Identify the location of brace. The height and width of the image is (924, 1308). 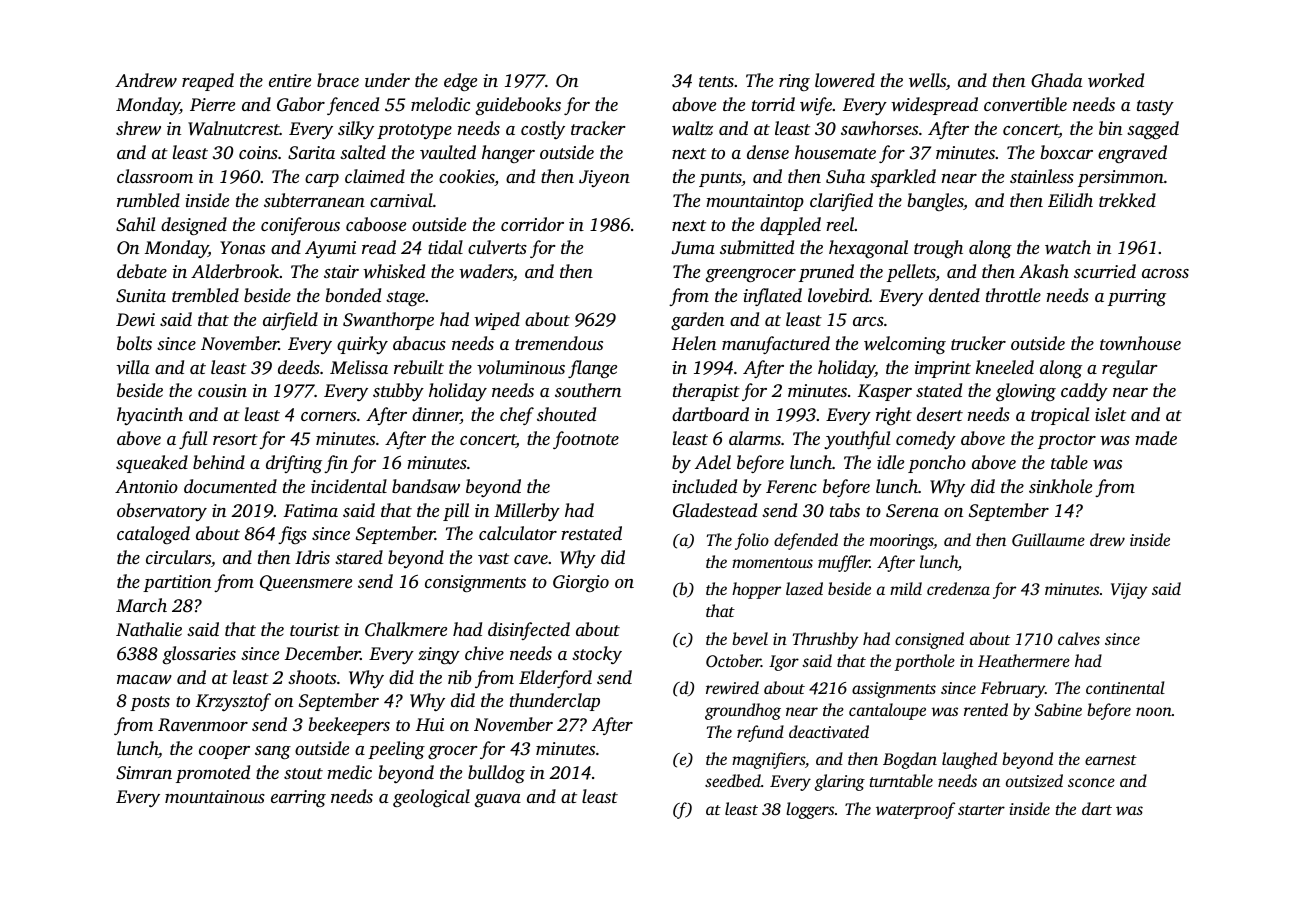
(338, 80).
